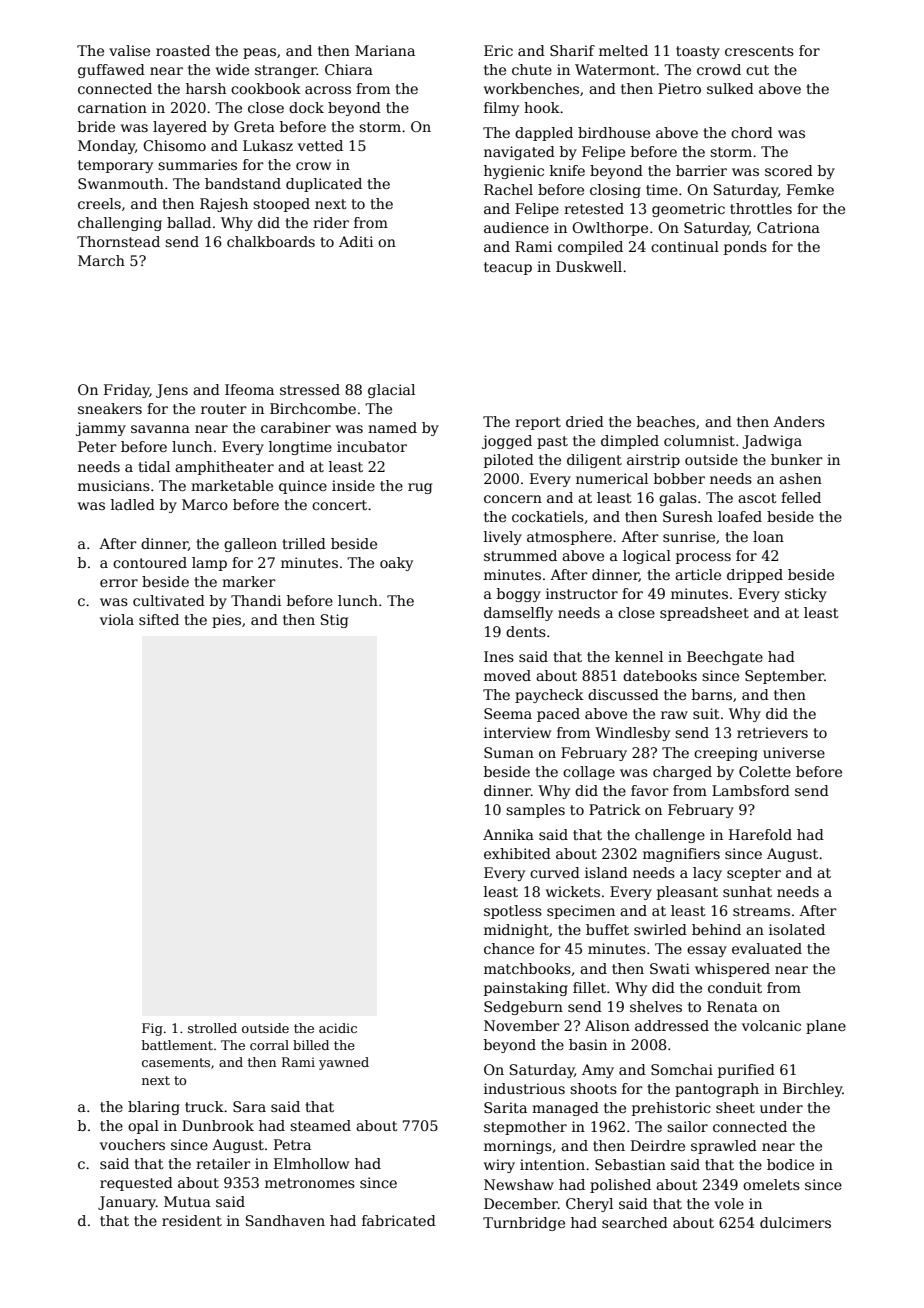 The width and height of the page is (924, 1308). I want to click on ponds, so click(745, 248).
